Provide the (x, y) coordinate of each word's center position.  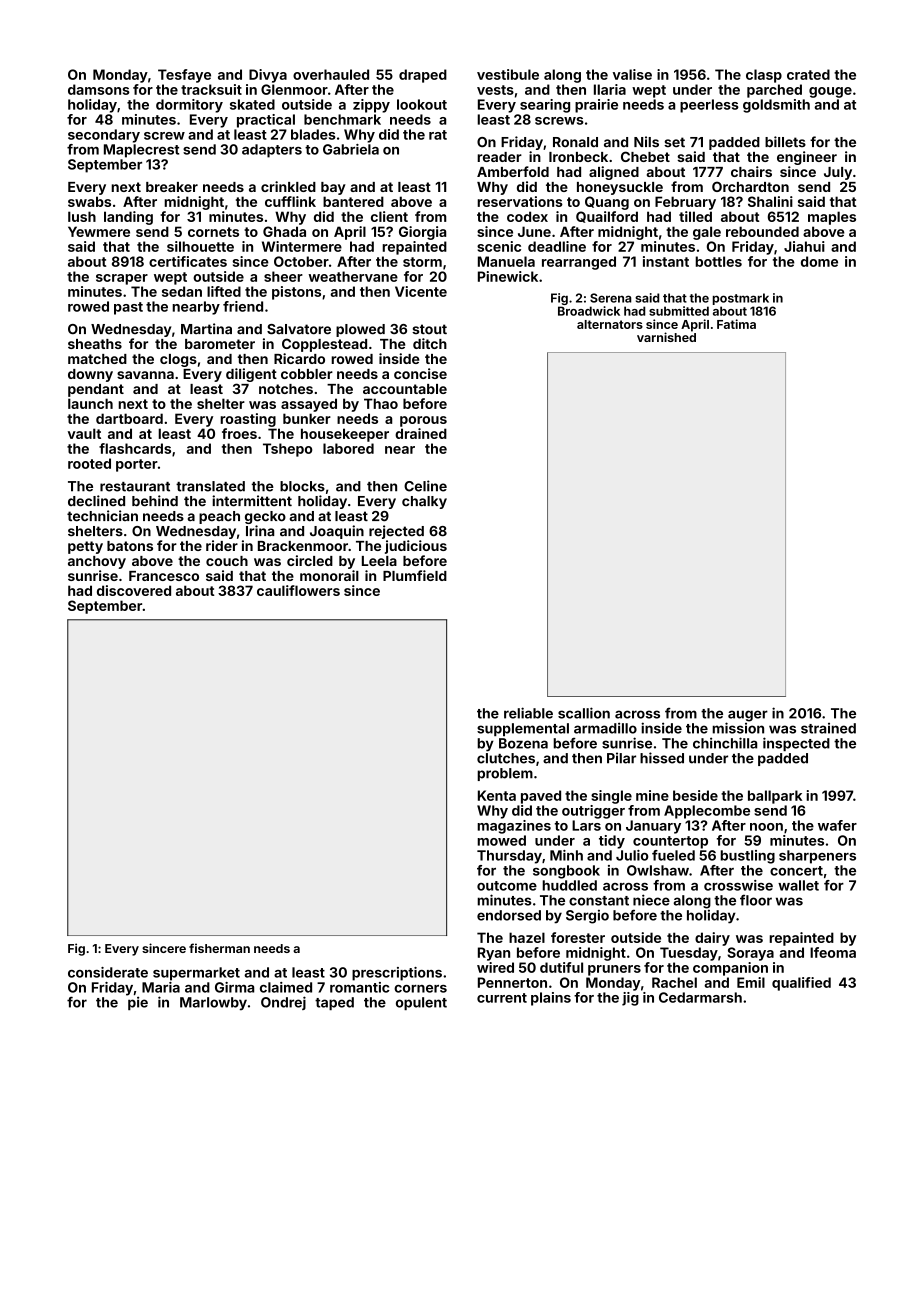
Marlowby (213, 1004)
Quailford (607, 217)
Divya (268, 76)
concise (420, 373)
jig (630, 999)
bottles (718, 261)
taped (334, 1003)
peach (219, 517)
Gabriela (351, 149)
